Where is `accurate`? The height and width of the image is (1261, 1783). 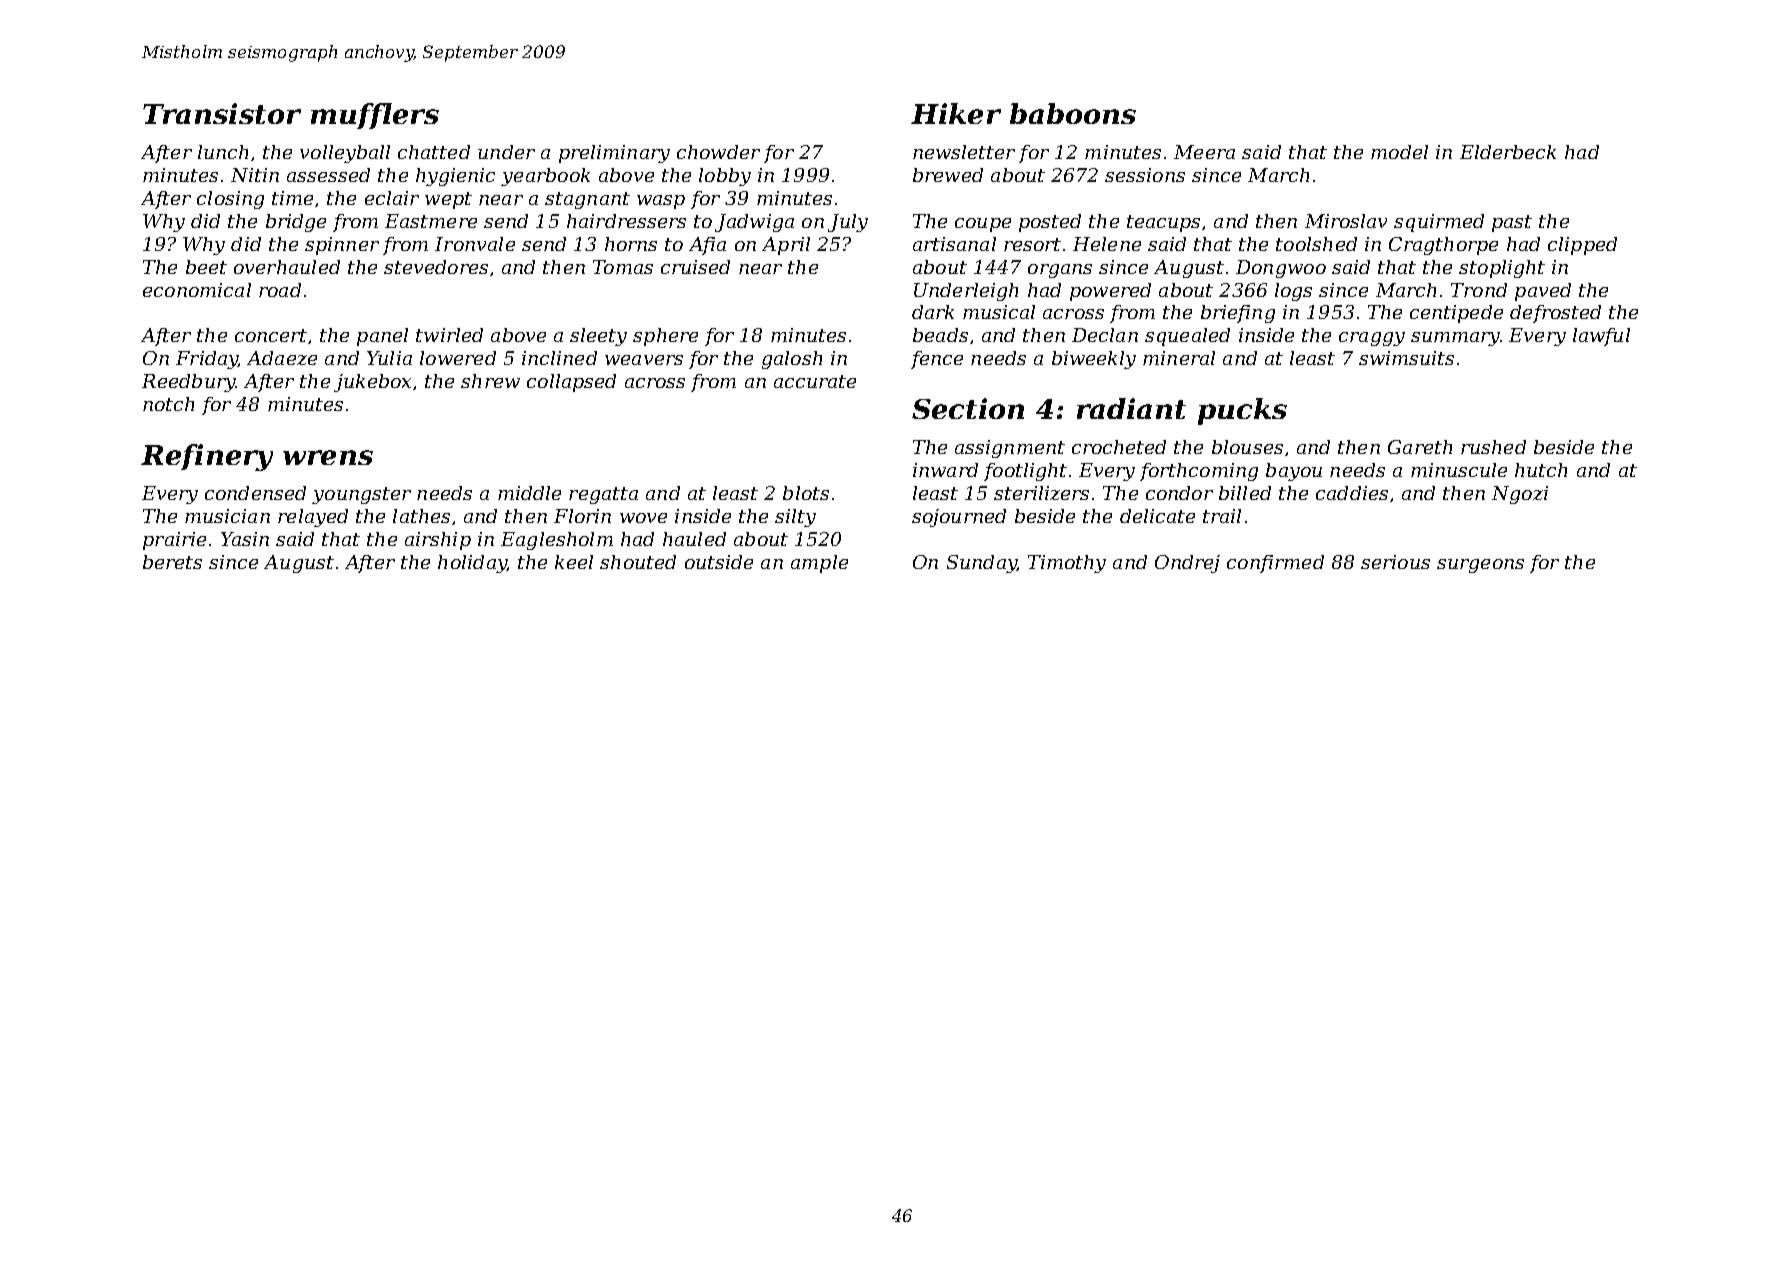 accurate is located at coordinates (815, 381).
